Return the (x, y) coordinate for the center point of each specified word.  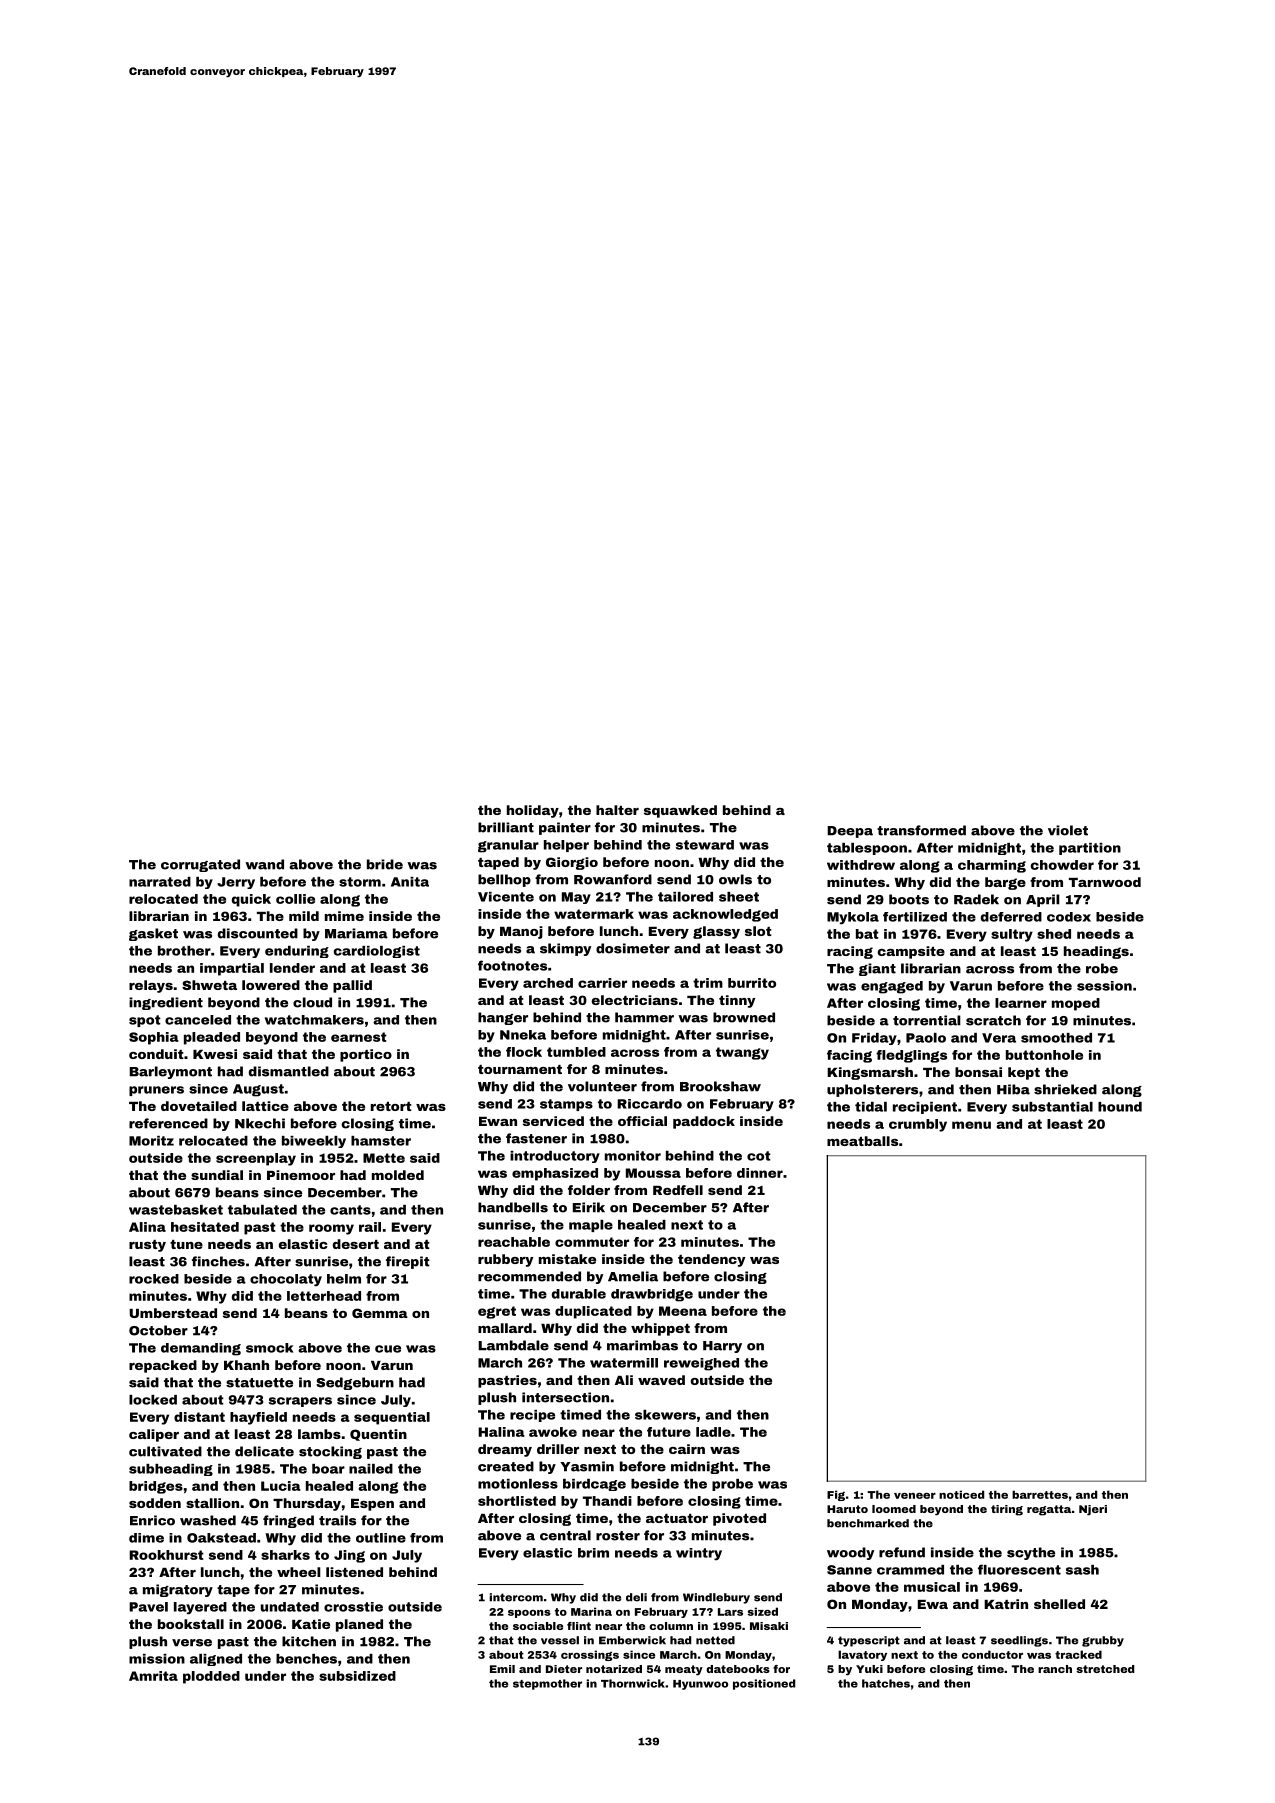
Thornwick (633, 1683)
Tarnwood (1105, 882)
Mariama (356, 933)
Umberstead (173, 1313)
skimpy (565, 949)
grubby (1103, 1641)
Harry (722, 1347)
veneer (915, 1496)
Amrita (153, 1676)
